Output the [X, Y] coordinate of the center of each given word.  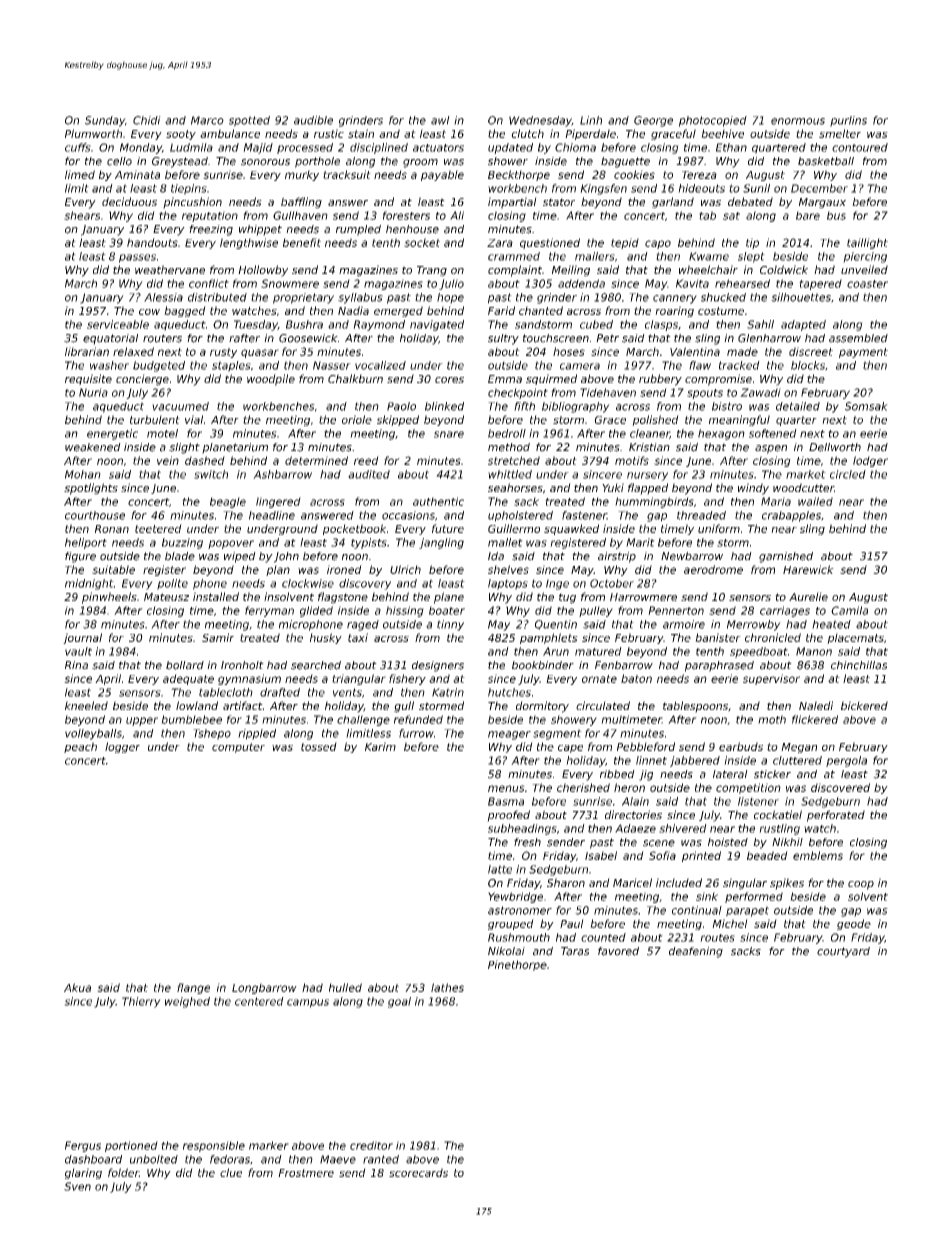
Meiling [571, 271]
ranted [381, 1159]
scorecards [418, 1172]
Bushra [304, 324]
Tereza [699, 175]
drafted [280, 692]
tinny [450, 625]
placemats [855, 638]
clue [231, 1172]
